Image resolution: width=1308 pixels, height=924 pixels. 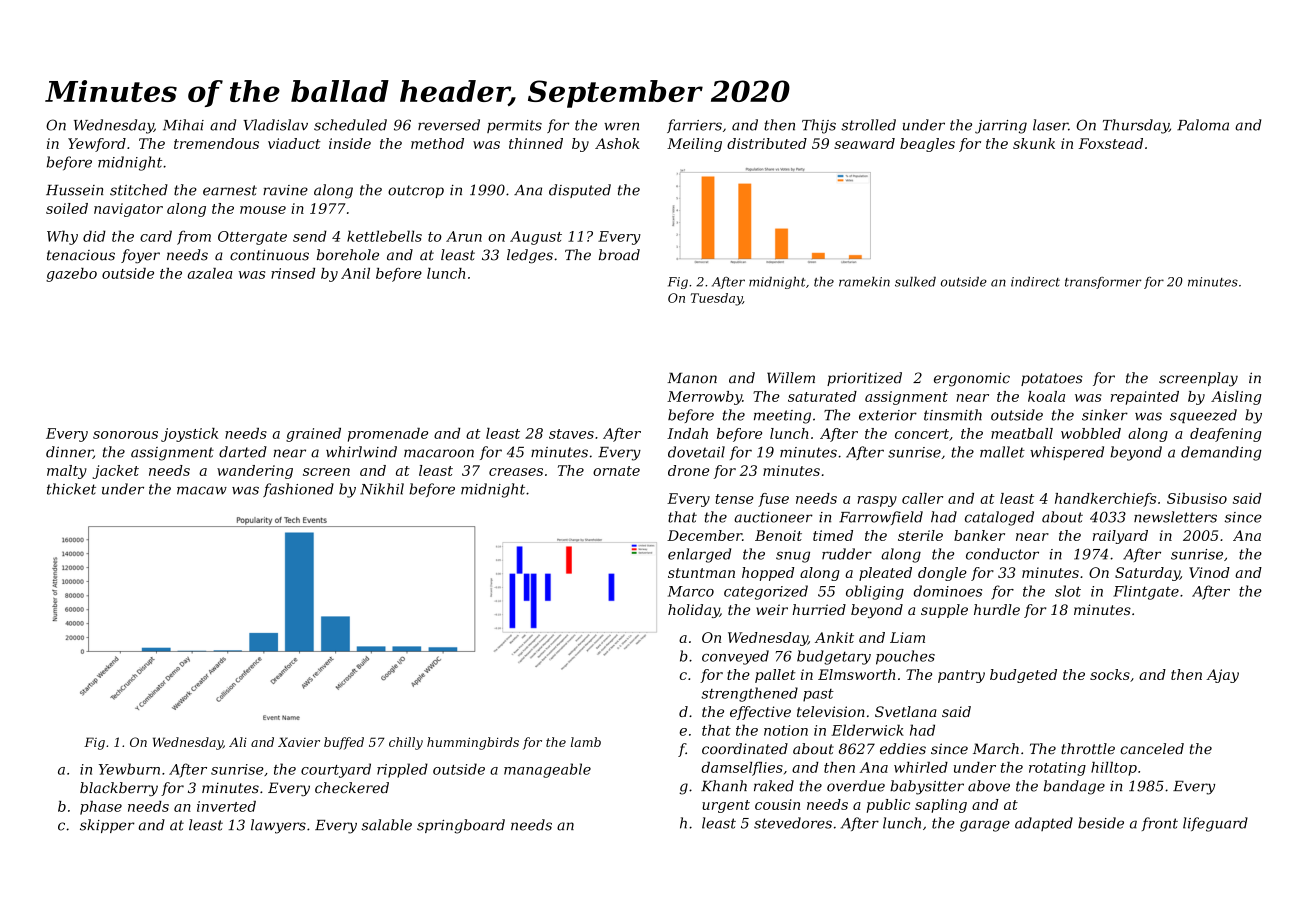 I want to click on card, so click(x=156, y=236).
